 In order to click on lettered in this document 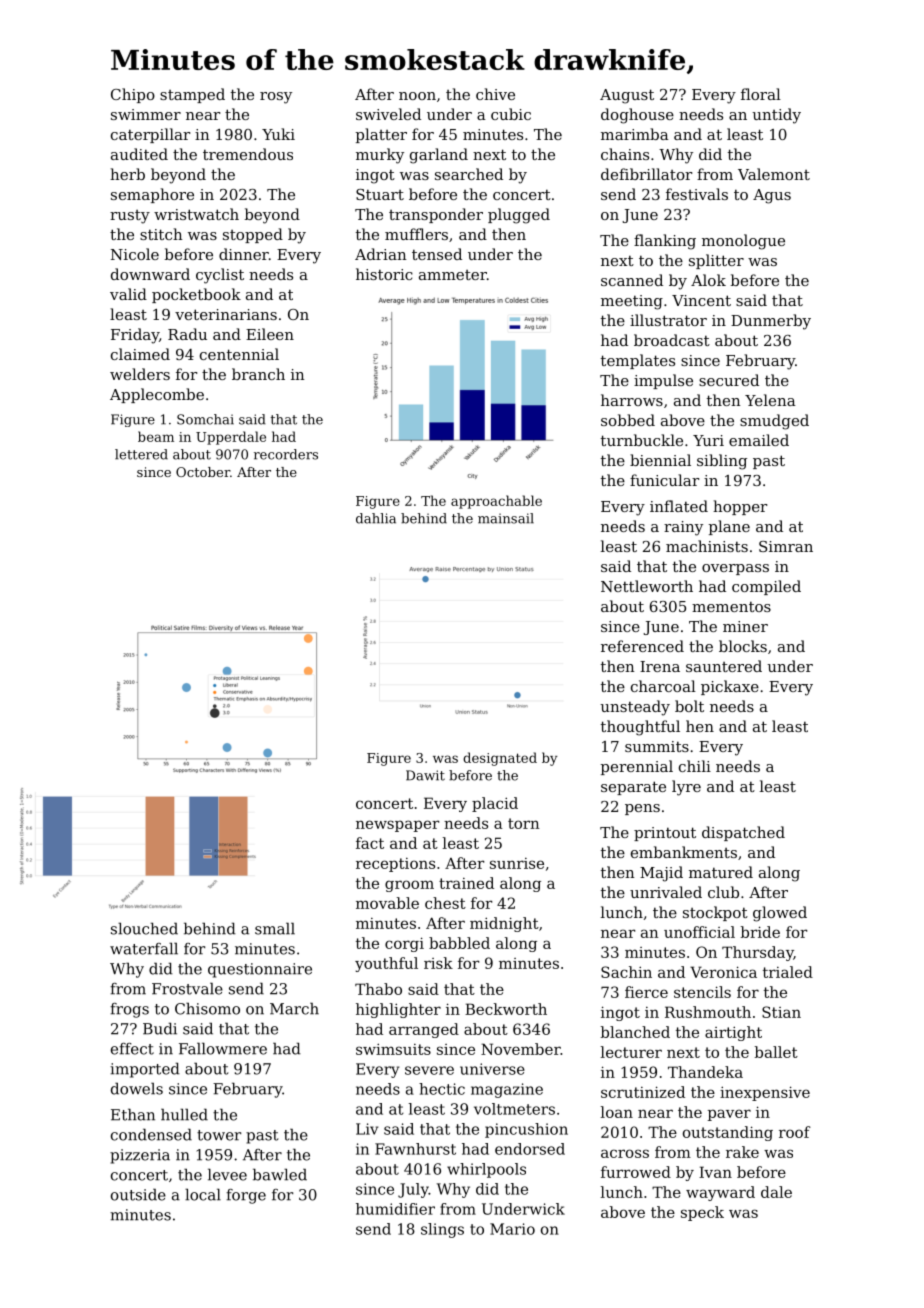, I will do `click(141, 454)`.
